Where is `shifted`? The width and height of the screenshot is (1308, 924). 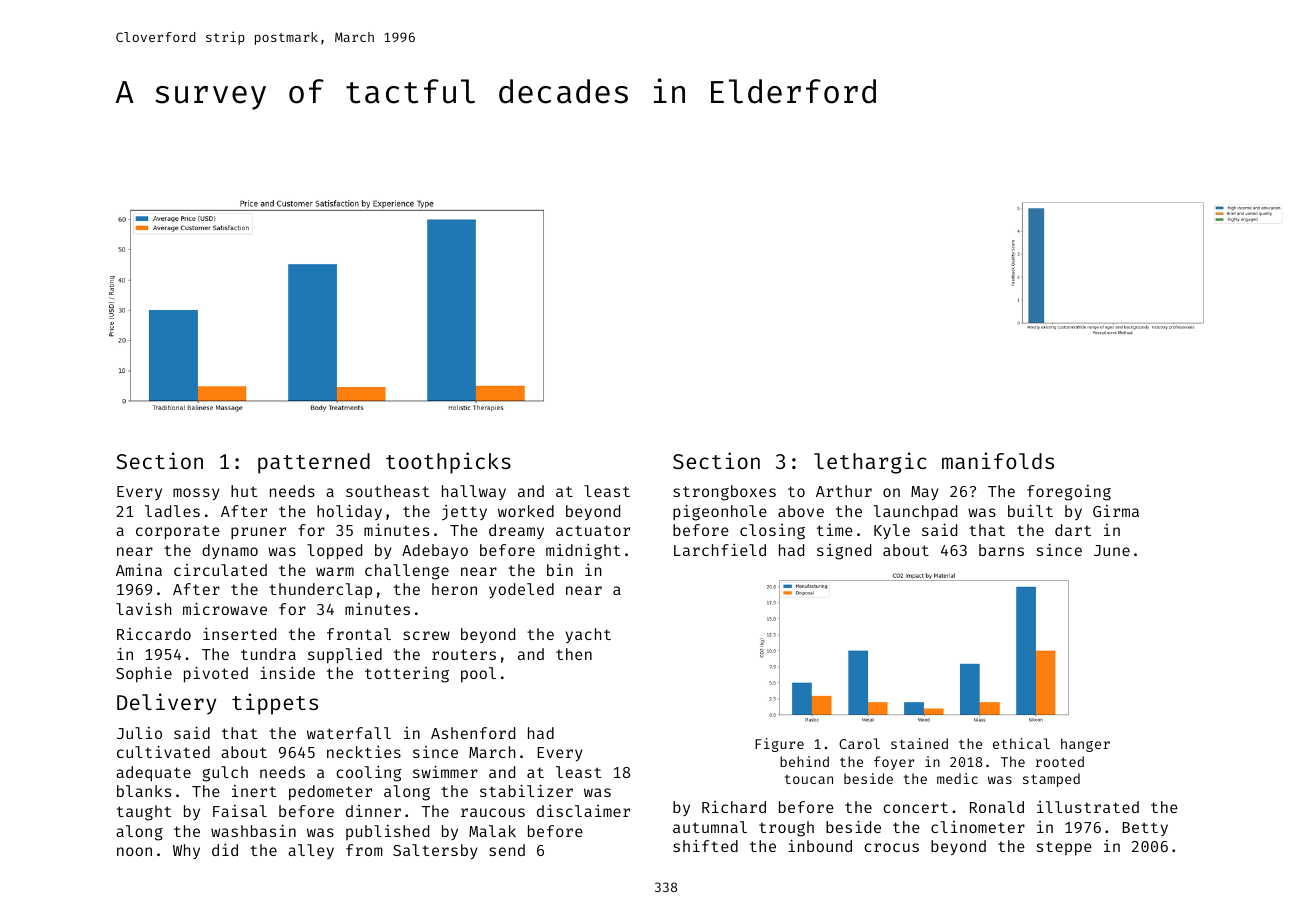
shifted is located at coordinates (705, 846).
